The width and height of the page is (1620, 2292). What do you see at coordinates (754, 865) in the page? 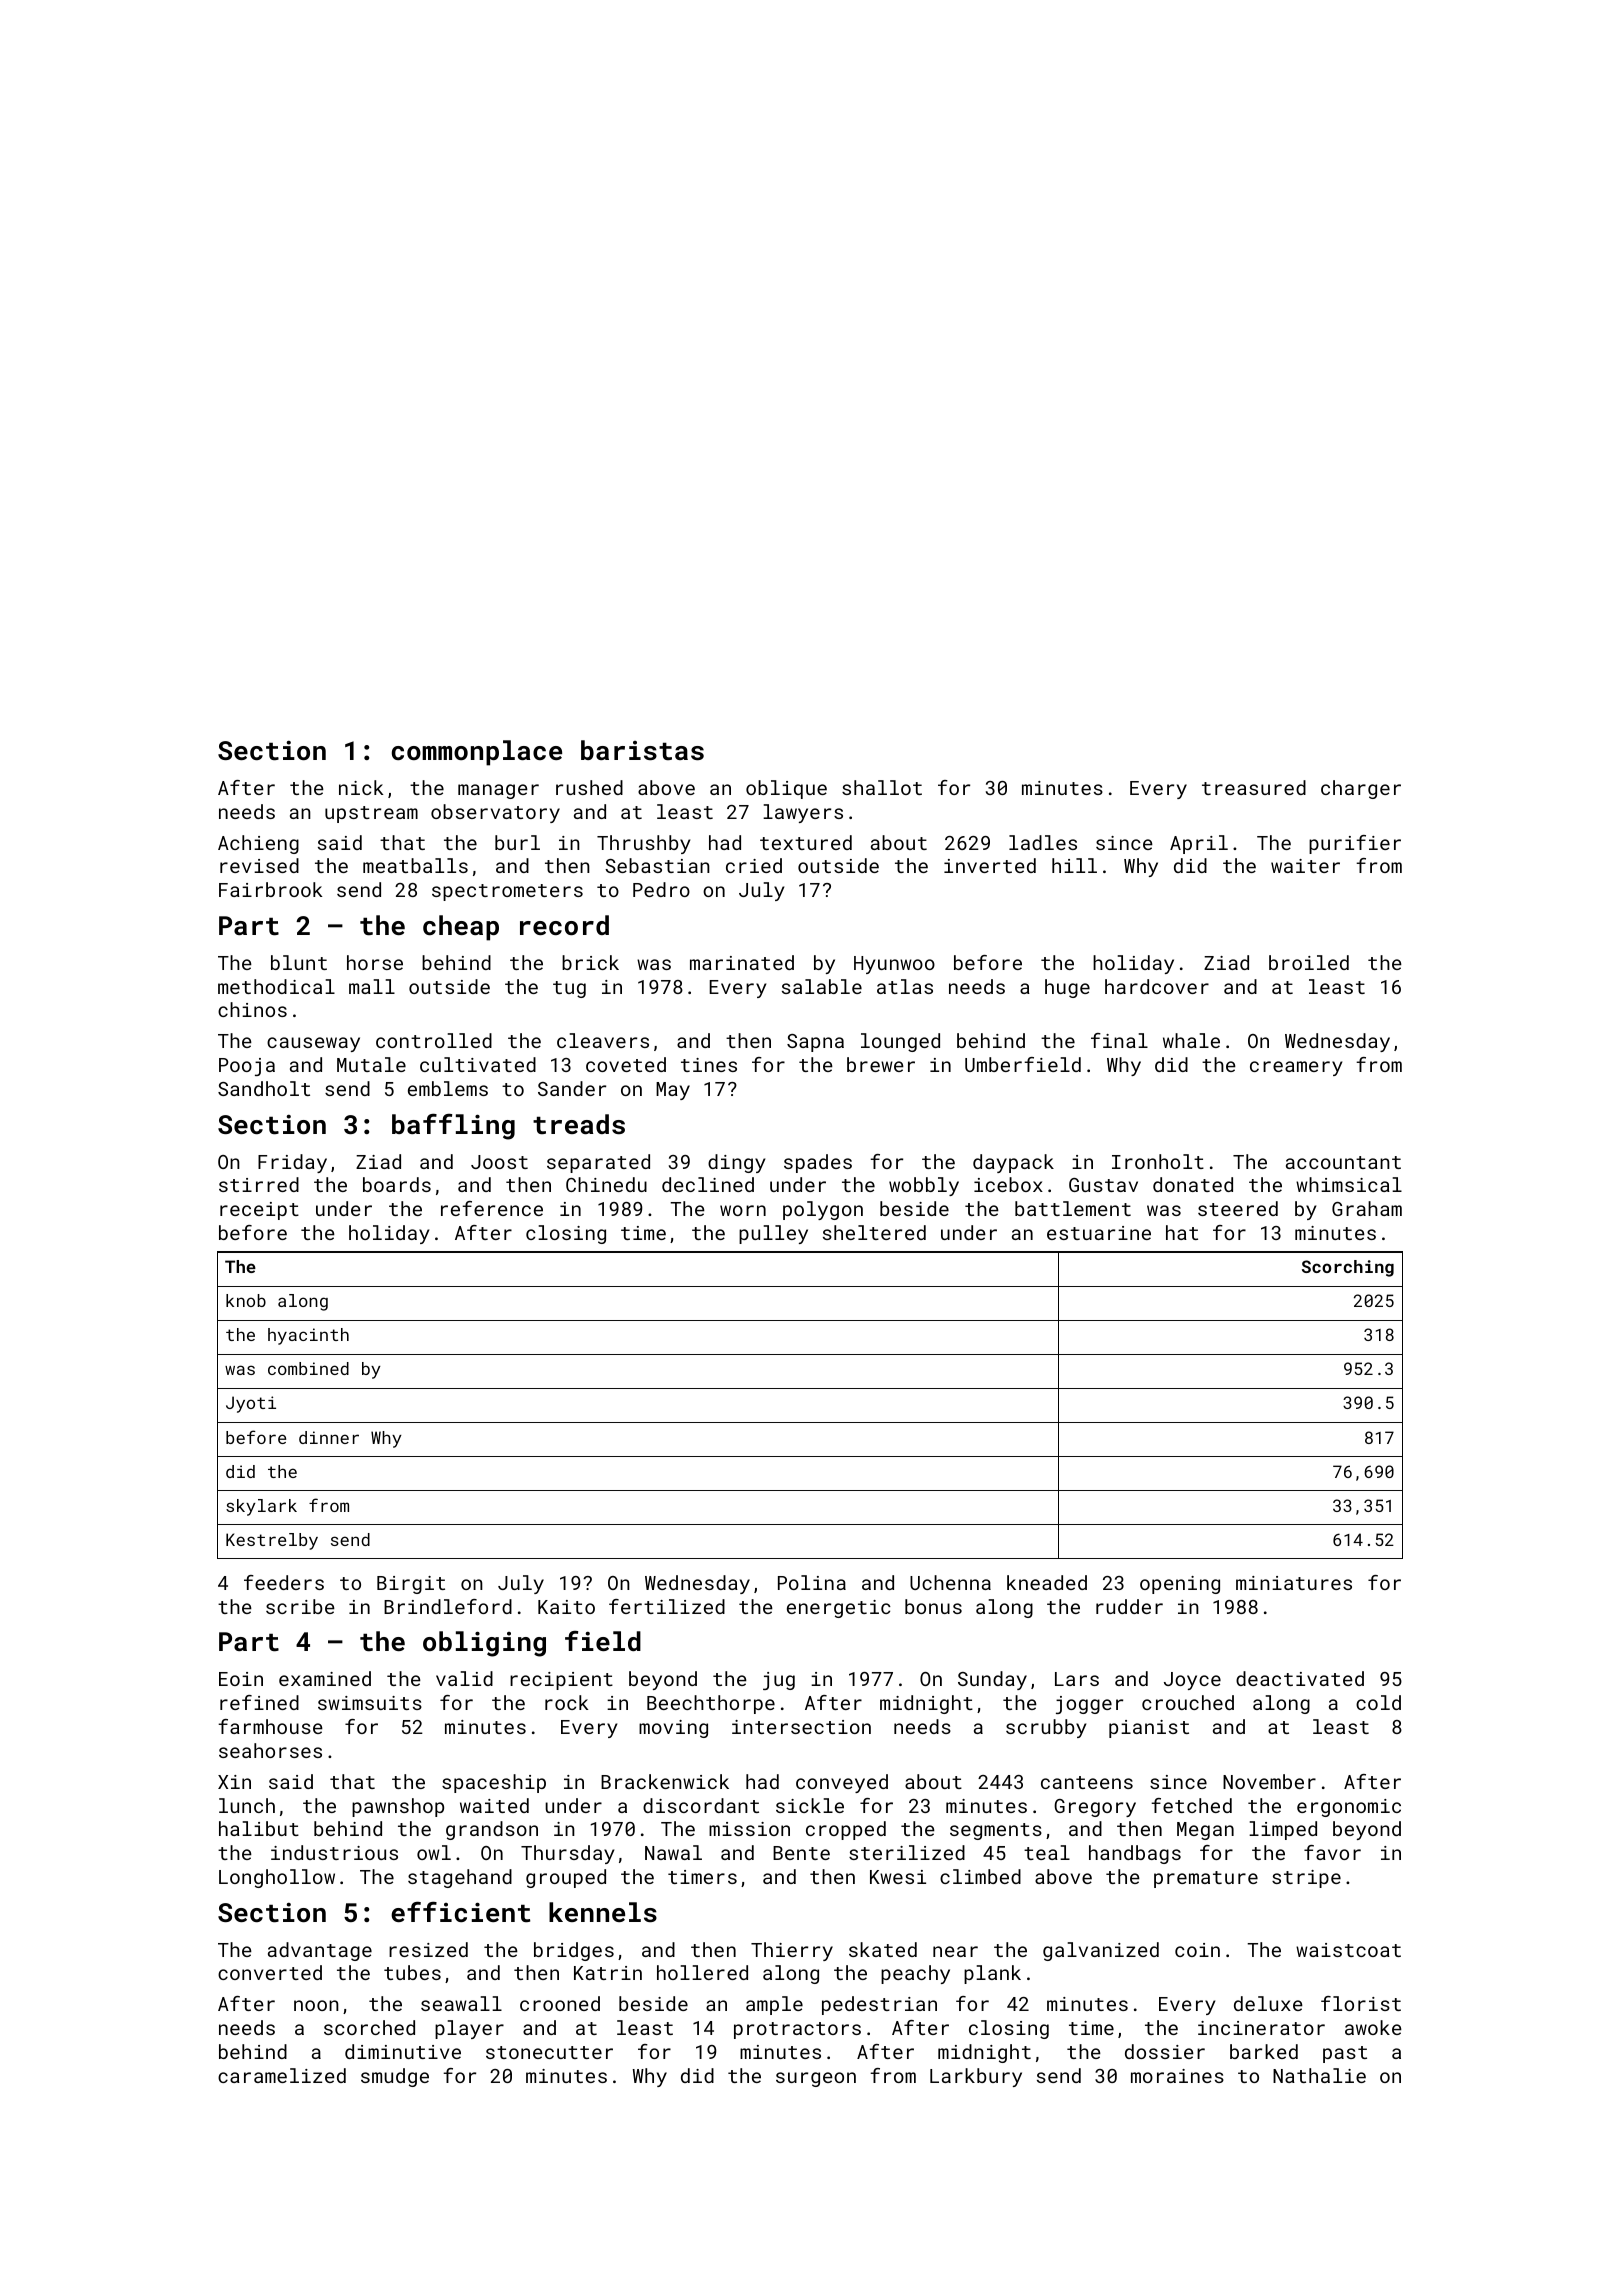
I see `cried` at bounding box center [754, 865].
